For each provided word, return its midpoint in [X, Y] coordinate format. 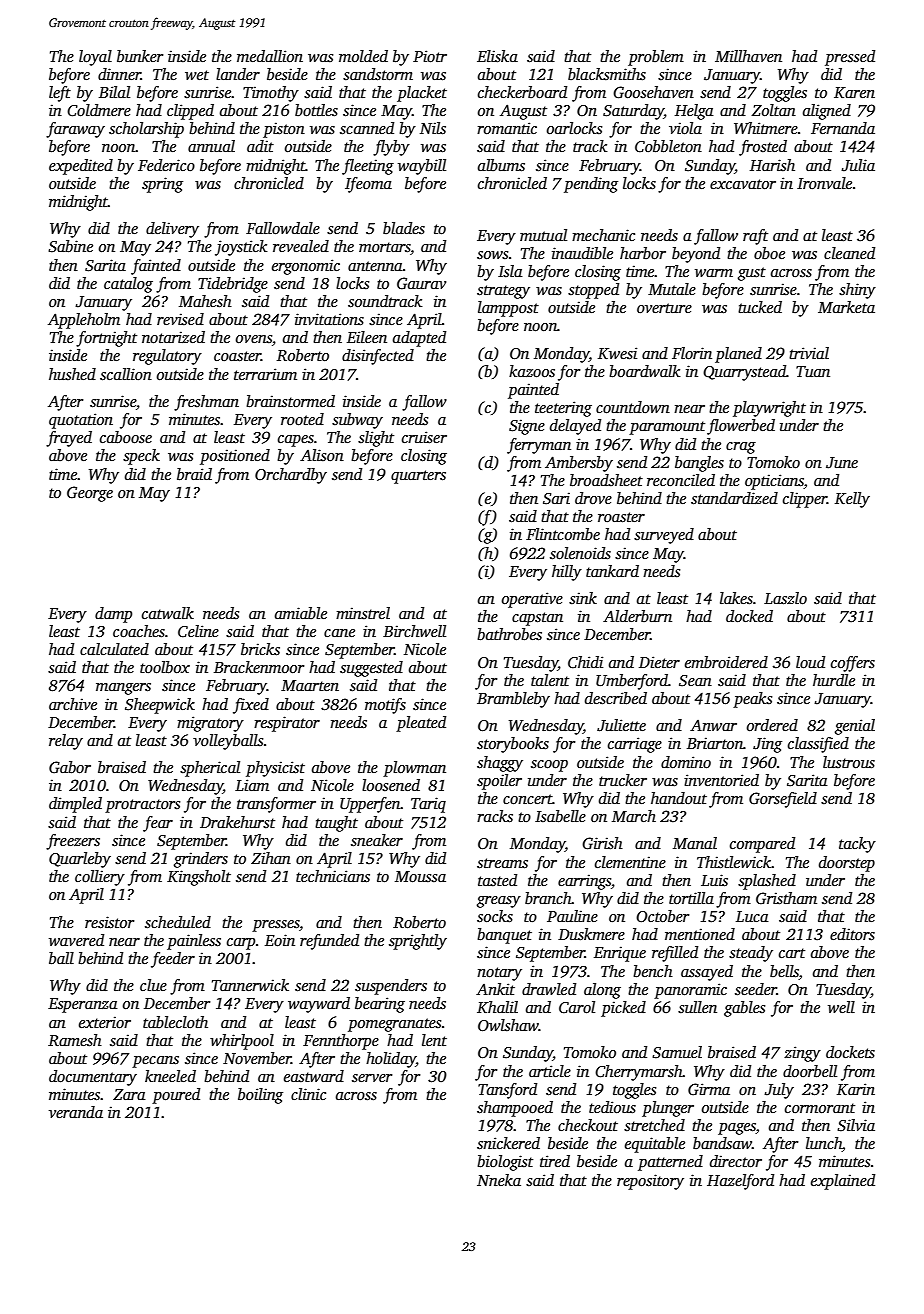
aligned [827, 112]
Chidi [585, 662]
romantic [507, 128]
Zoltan [773, 110]
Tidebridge [233, 285]
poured [176, 1096]
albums [501, 165]
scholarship [146, 130]
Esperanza [83, 1005]
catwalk [168, 613]
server [372, 1078]
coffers [853, 664]
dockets [850, 1052]
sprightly [418, 942]
